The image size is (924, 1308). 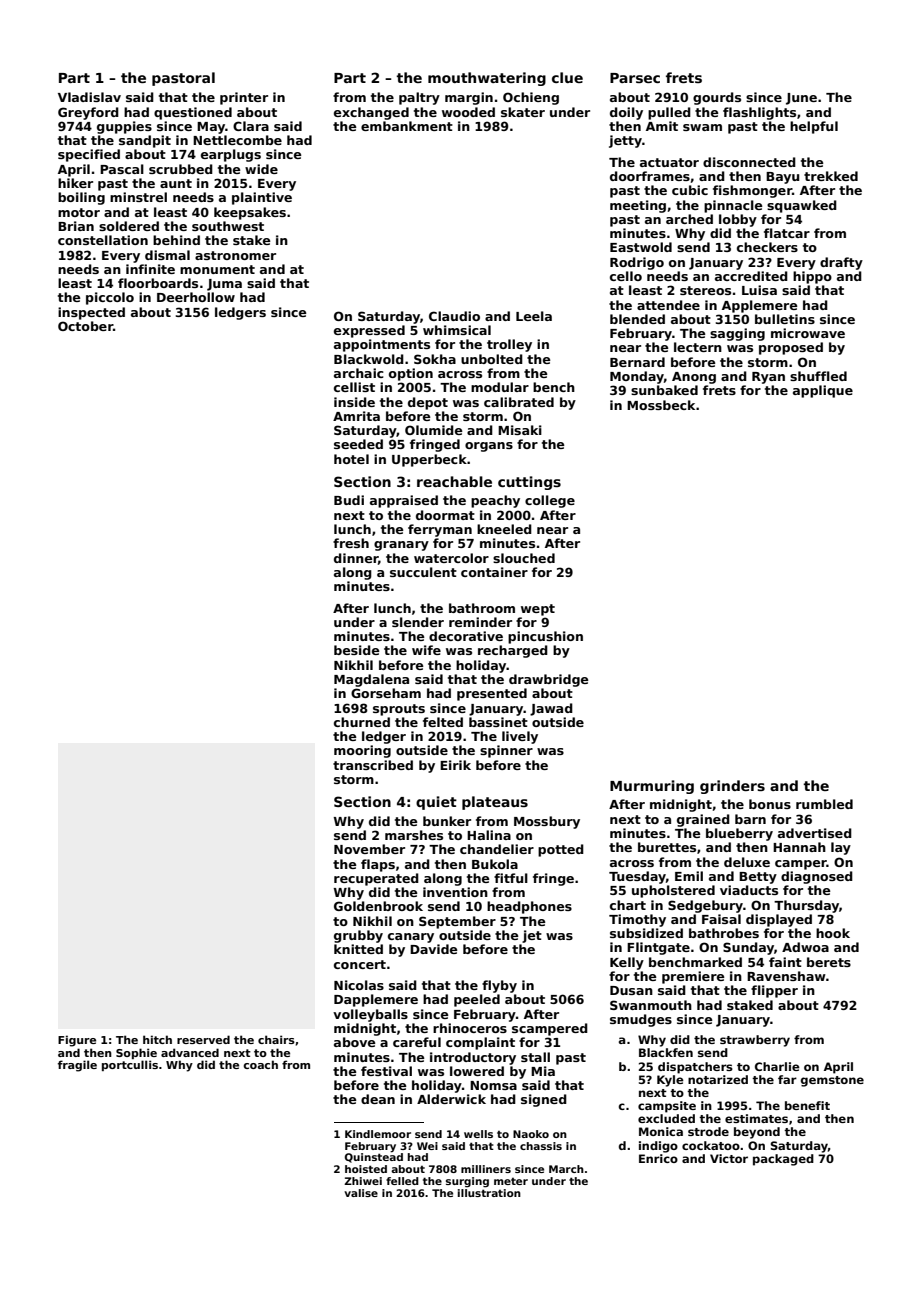 I want to click on felted, so click(x=443, y=722).
